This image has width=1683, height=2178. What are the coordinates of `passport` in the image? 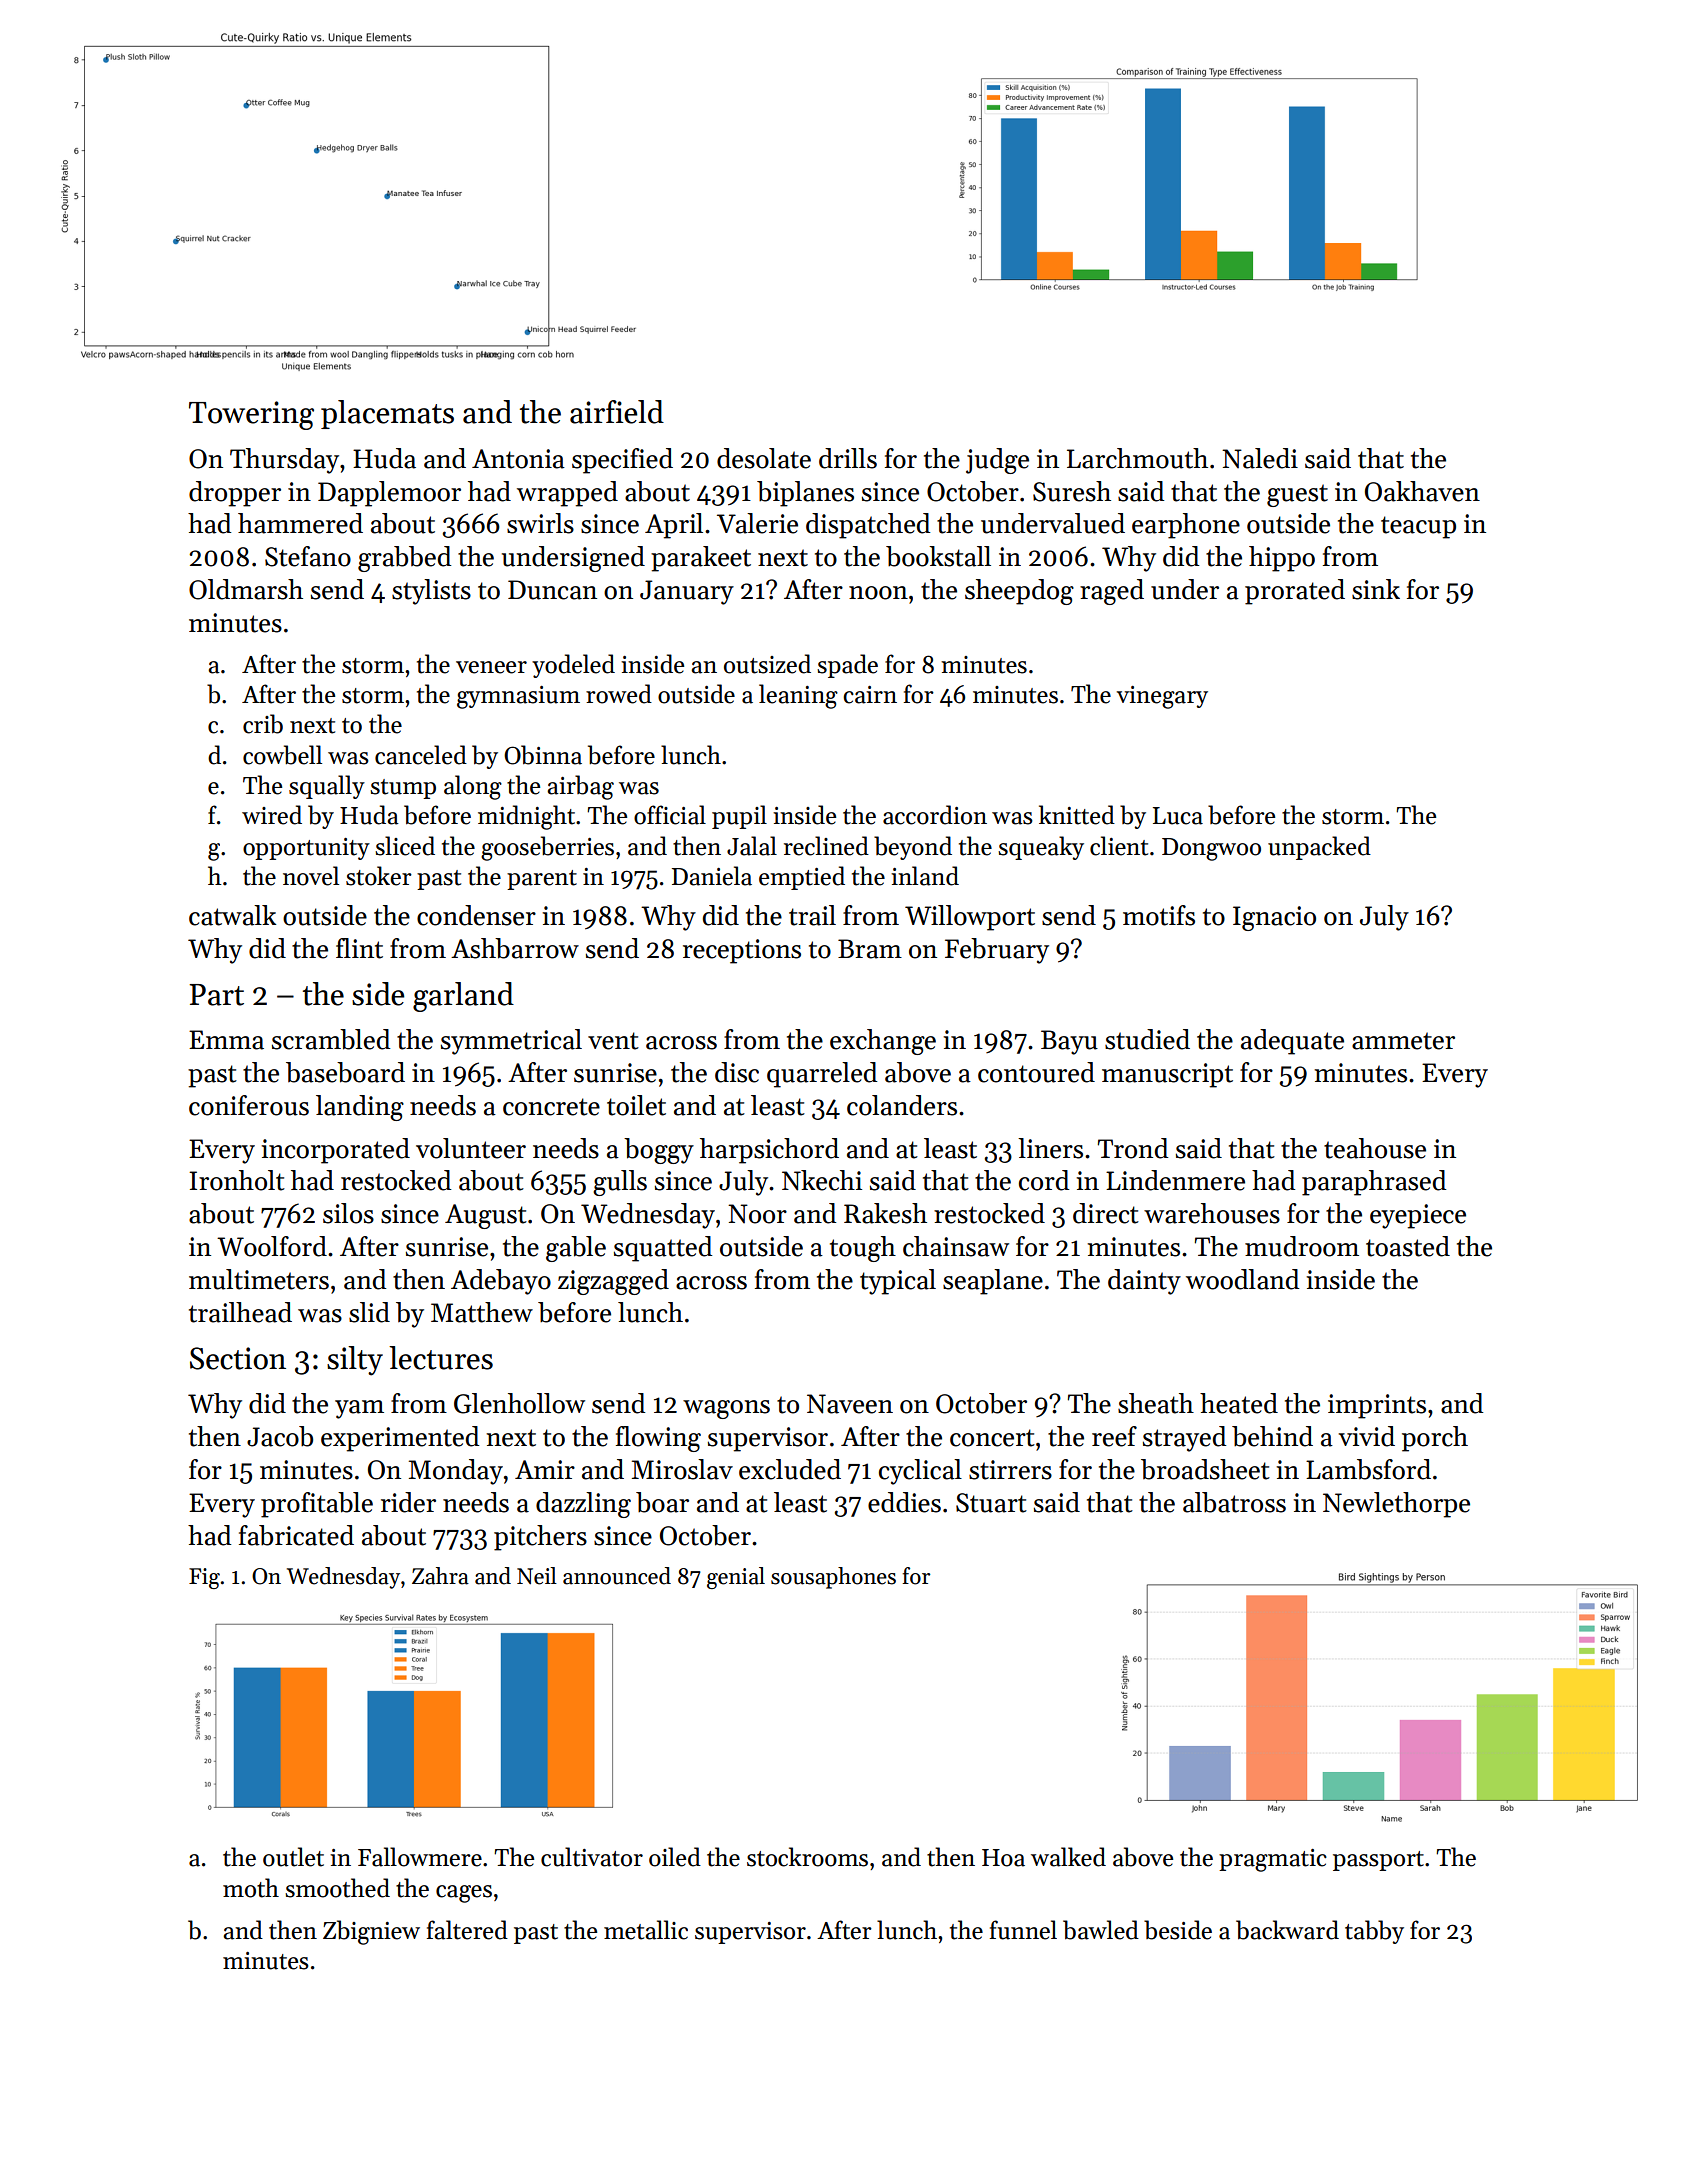 It's located at (1378, 1861).
